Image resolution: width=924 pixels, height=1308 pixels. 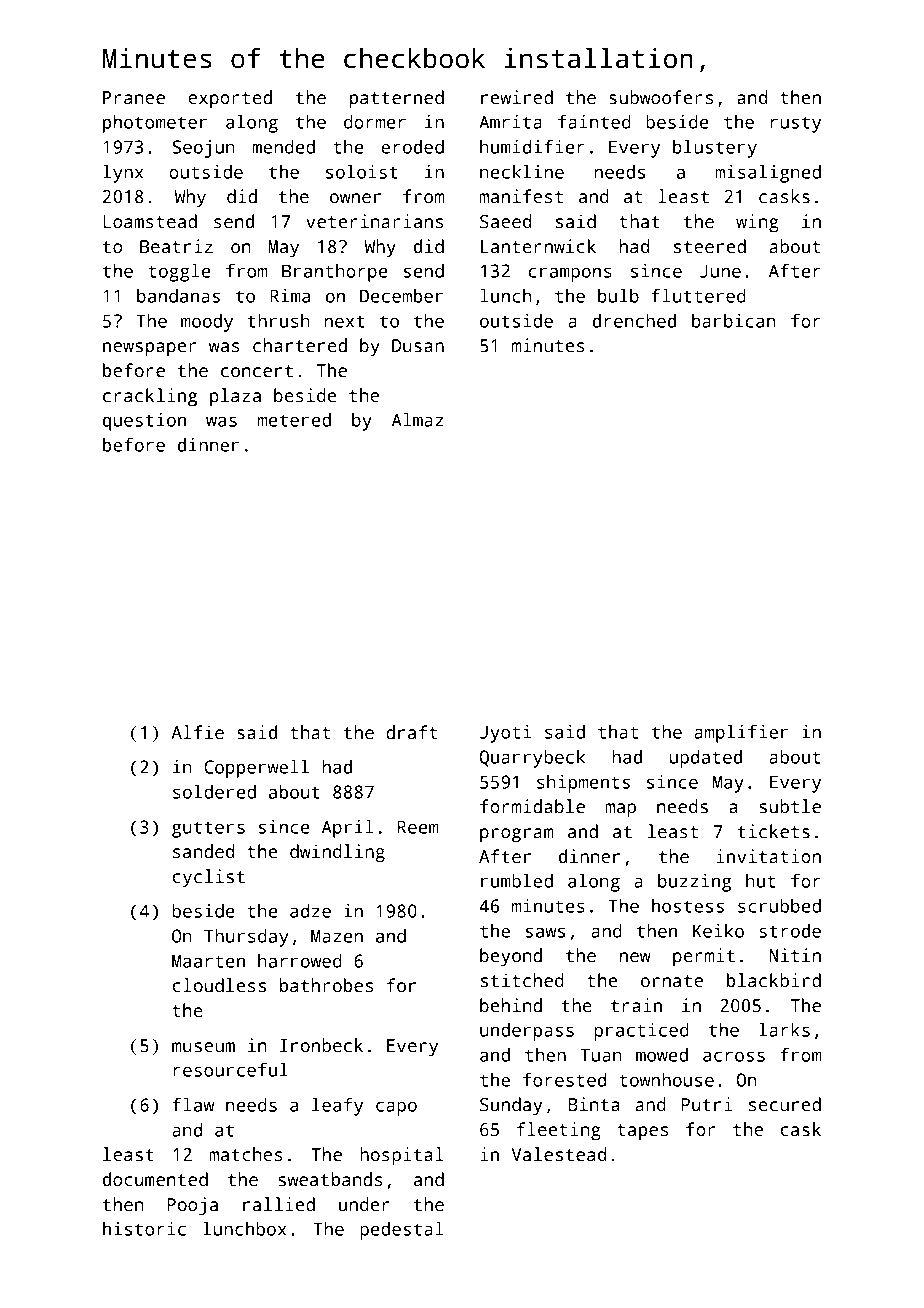 I want to click on crampons, so click(x=570, y=274).
